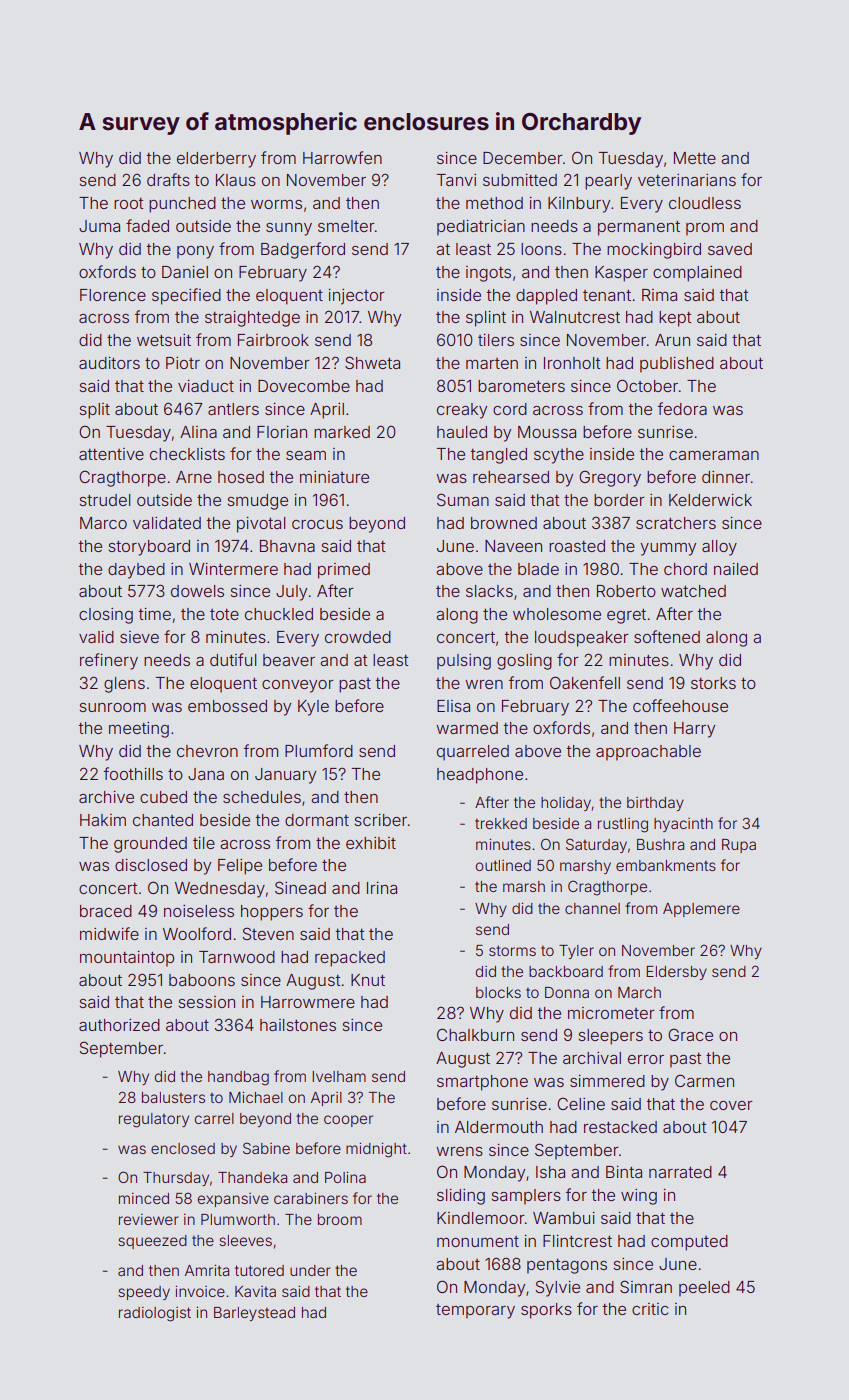 This document has width=849, height=1400. Describe the element at coordinates (168, 179) in the document. I see `drafts` at that location.
